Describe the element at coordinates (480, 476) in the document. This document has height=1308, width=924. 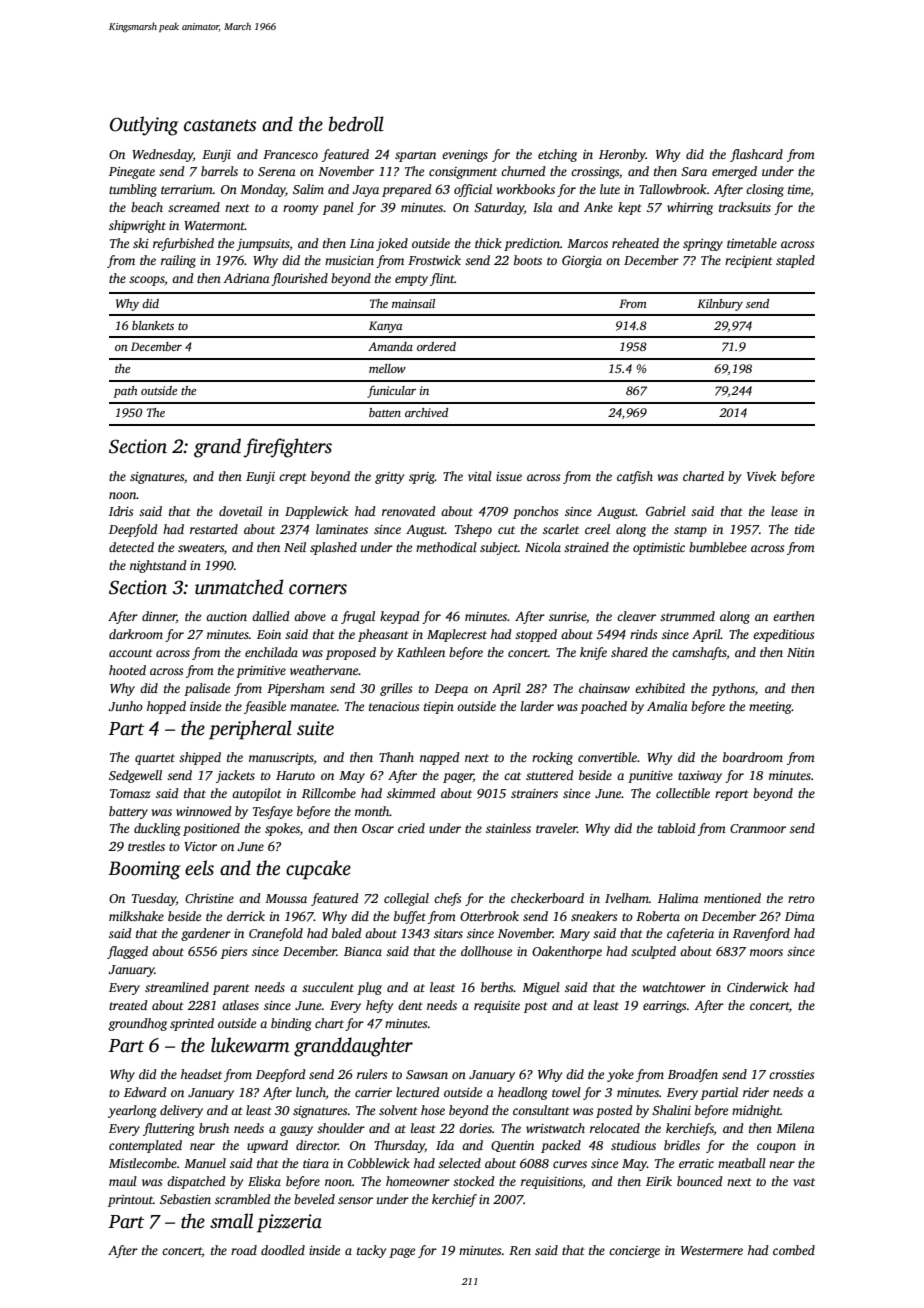
I see `vital` at that location.
